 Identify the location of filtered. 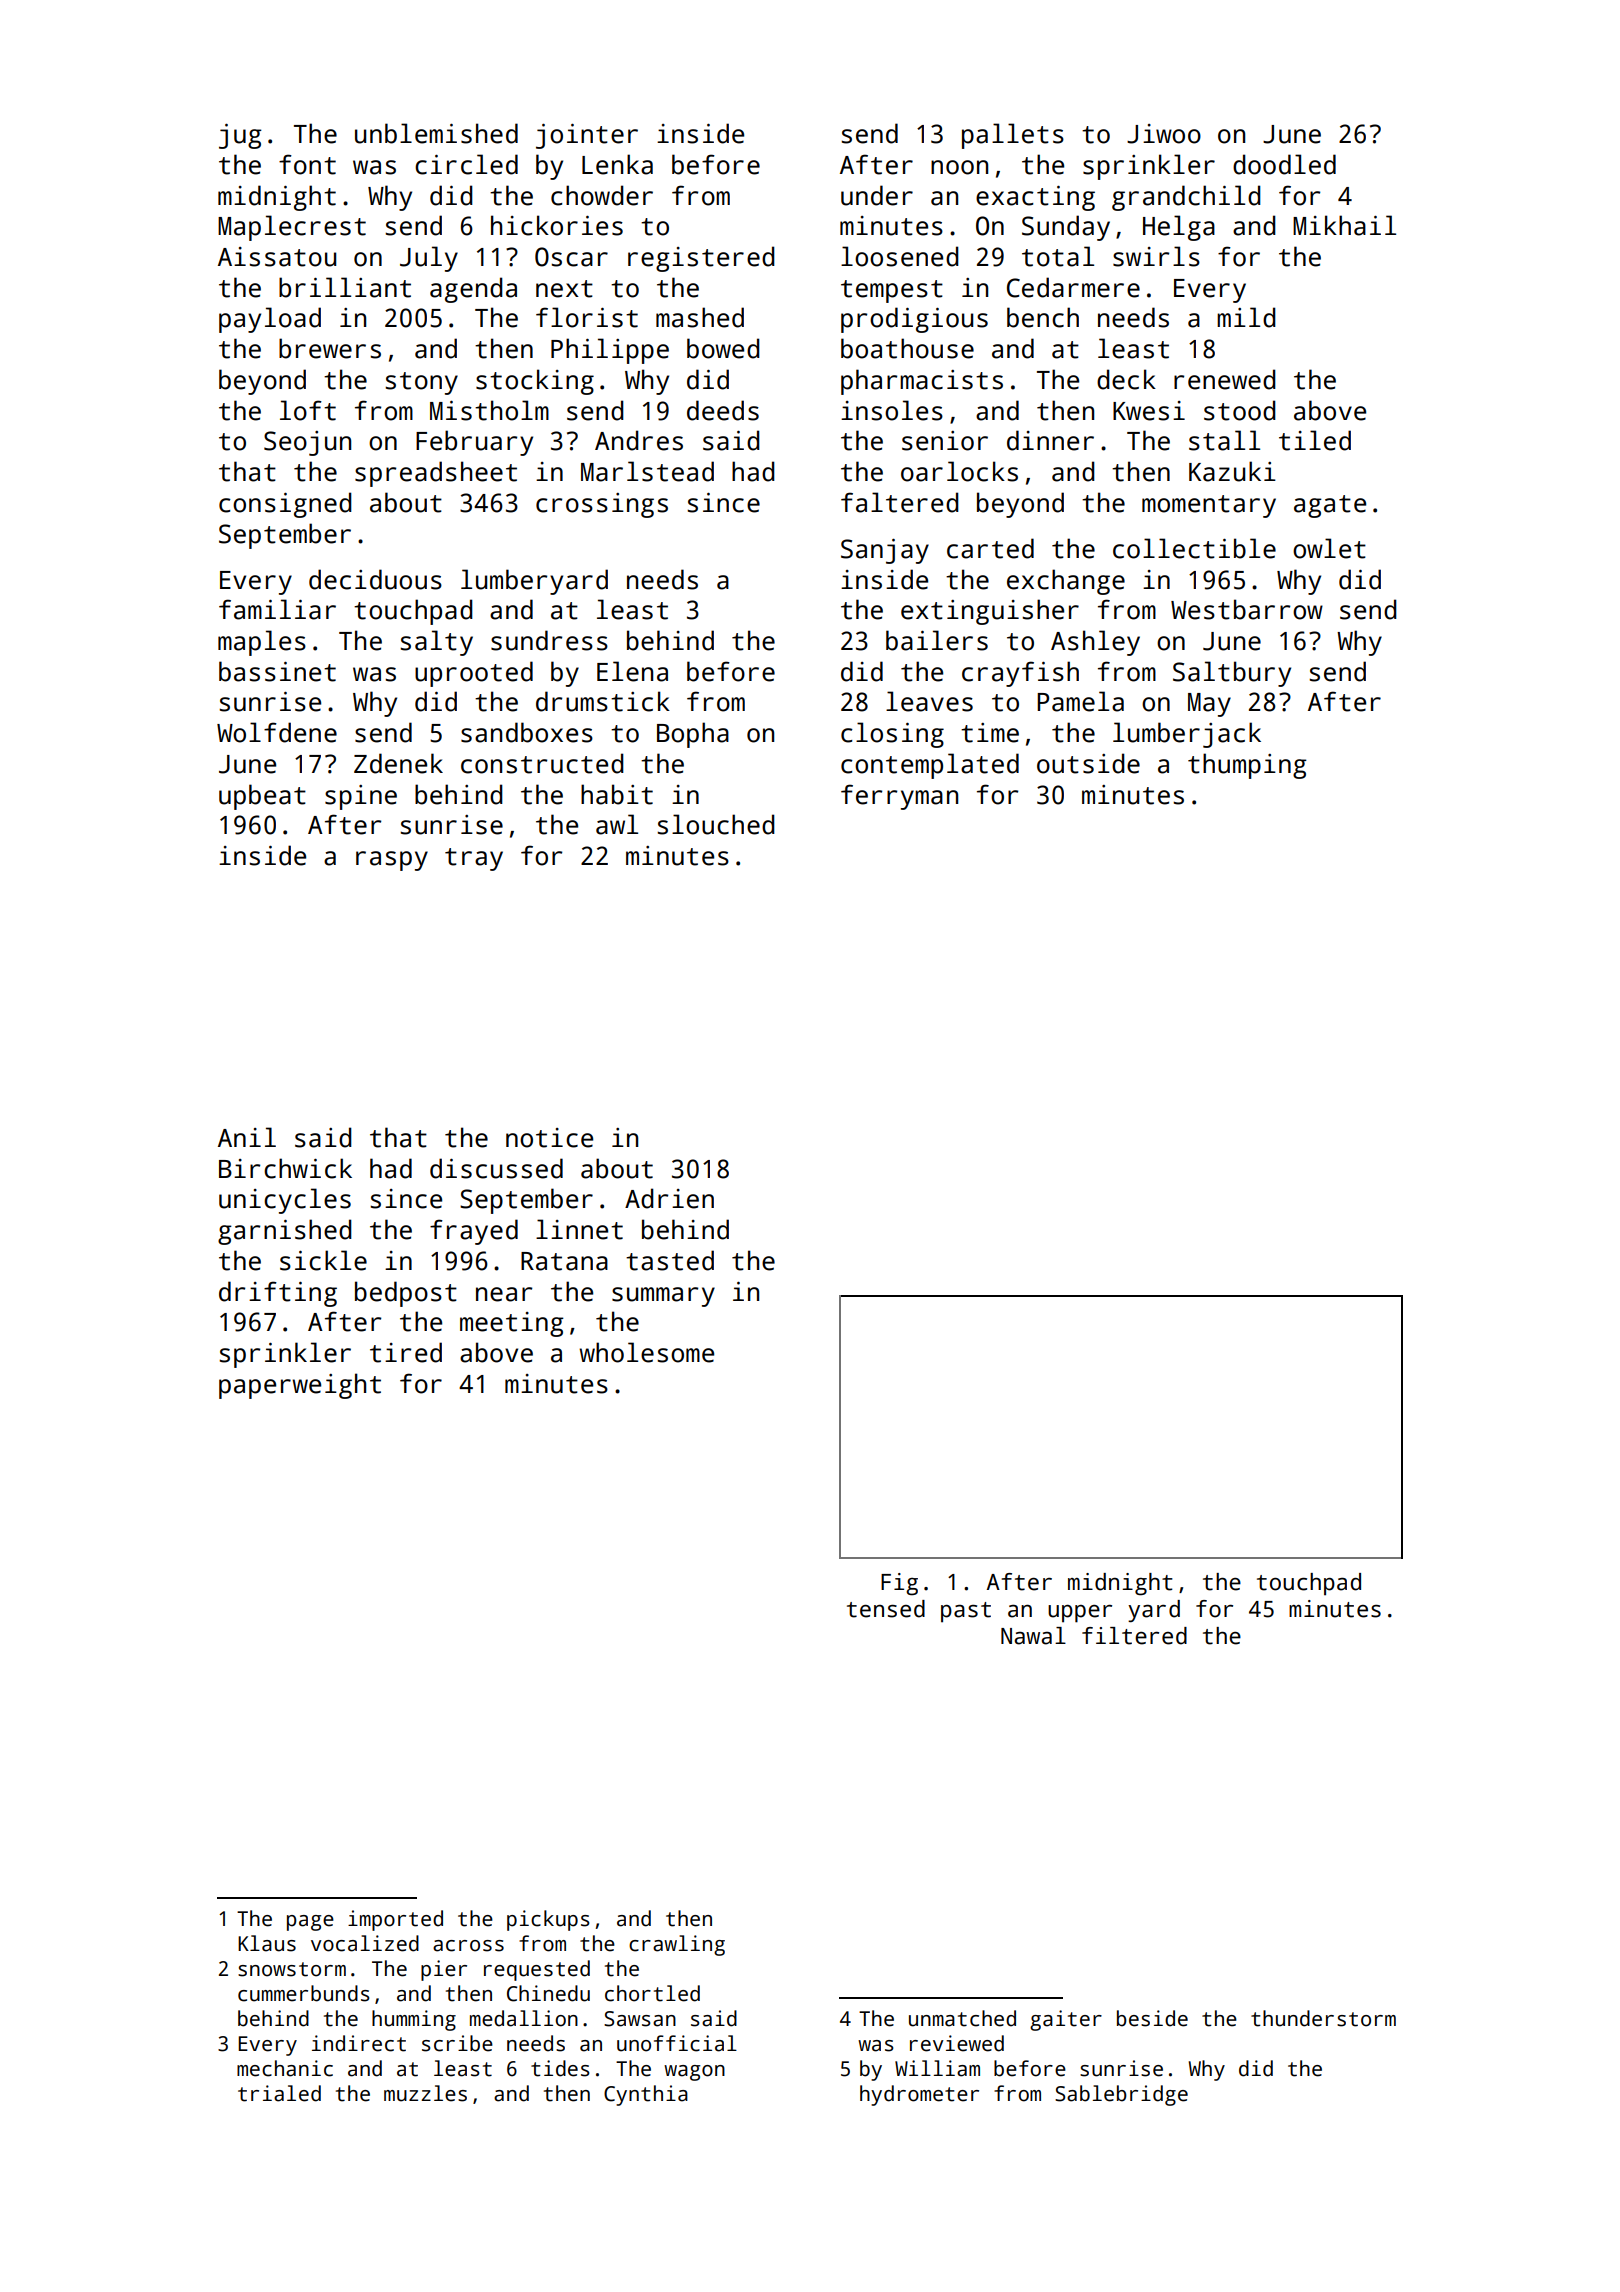
(1134, 1636).
